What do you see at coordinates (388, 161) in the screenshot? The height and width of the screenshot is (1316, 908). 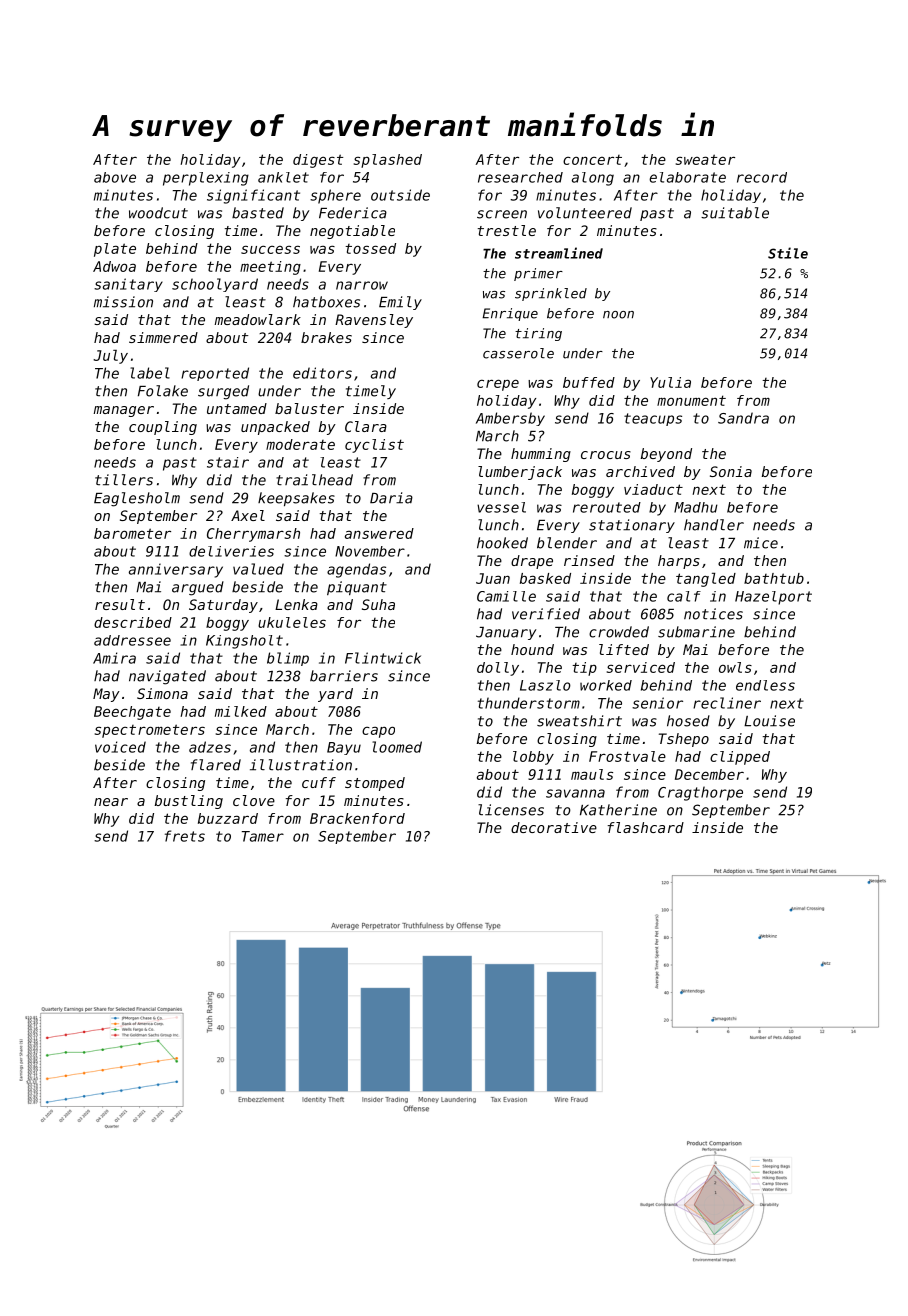 I see `splashed` at bounding box center [388, 161].
